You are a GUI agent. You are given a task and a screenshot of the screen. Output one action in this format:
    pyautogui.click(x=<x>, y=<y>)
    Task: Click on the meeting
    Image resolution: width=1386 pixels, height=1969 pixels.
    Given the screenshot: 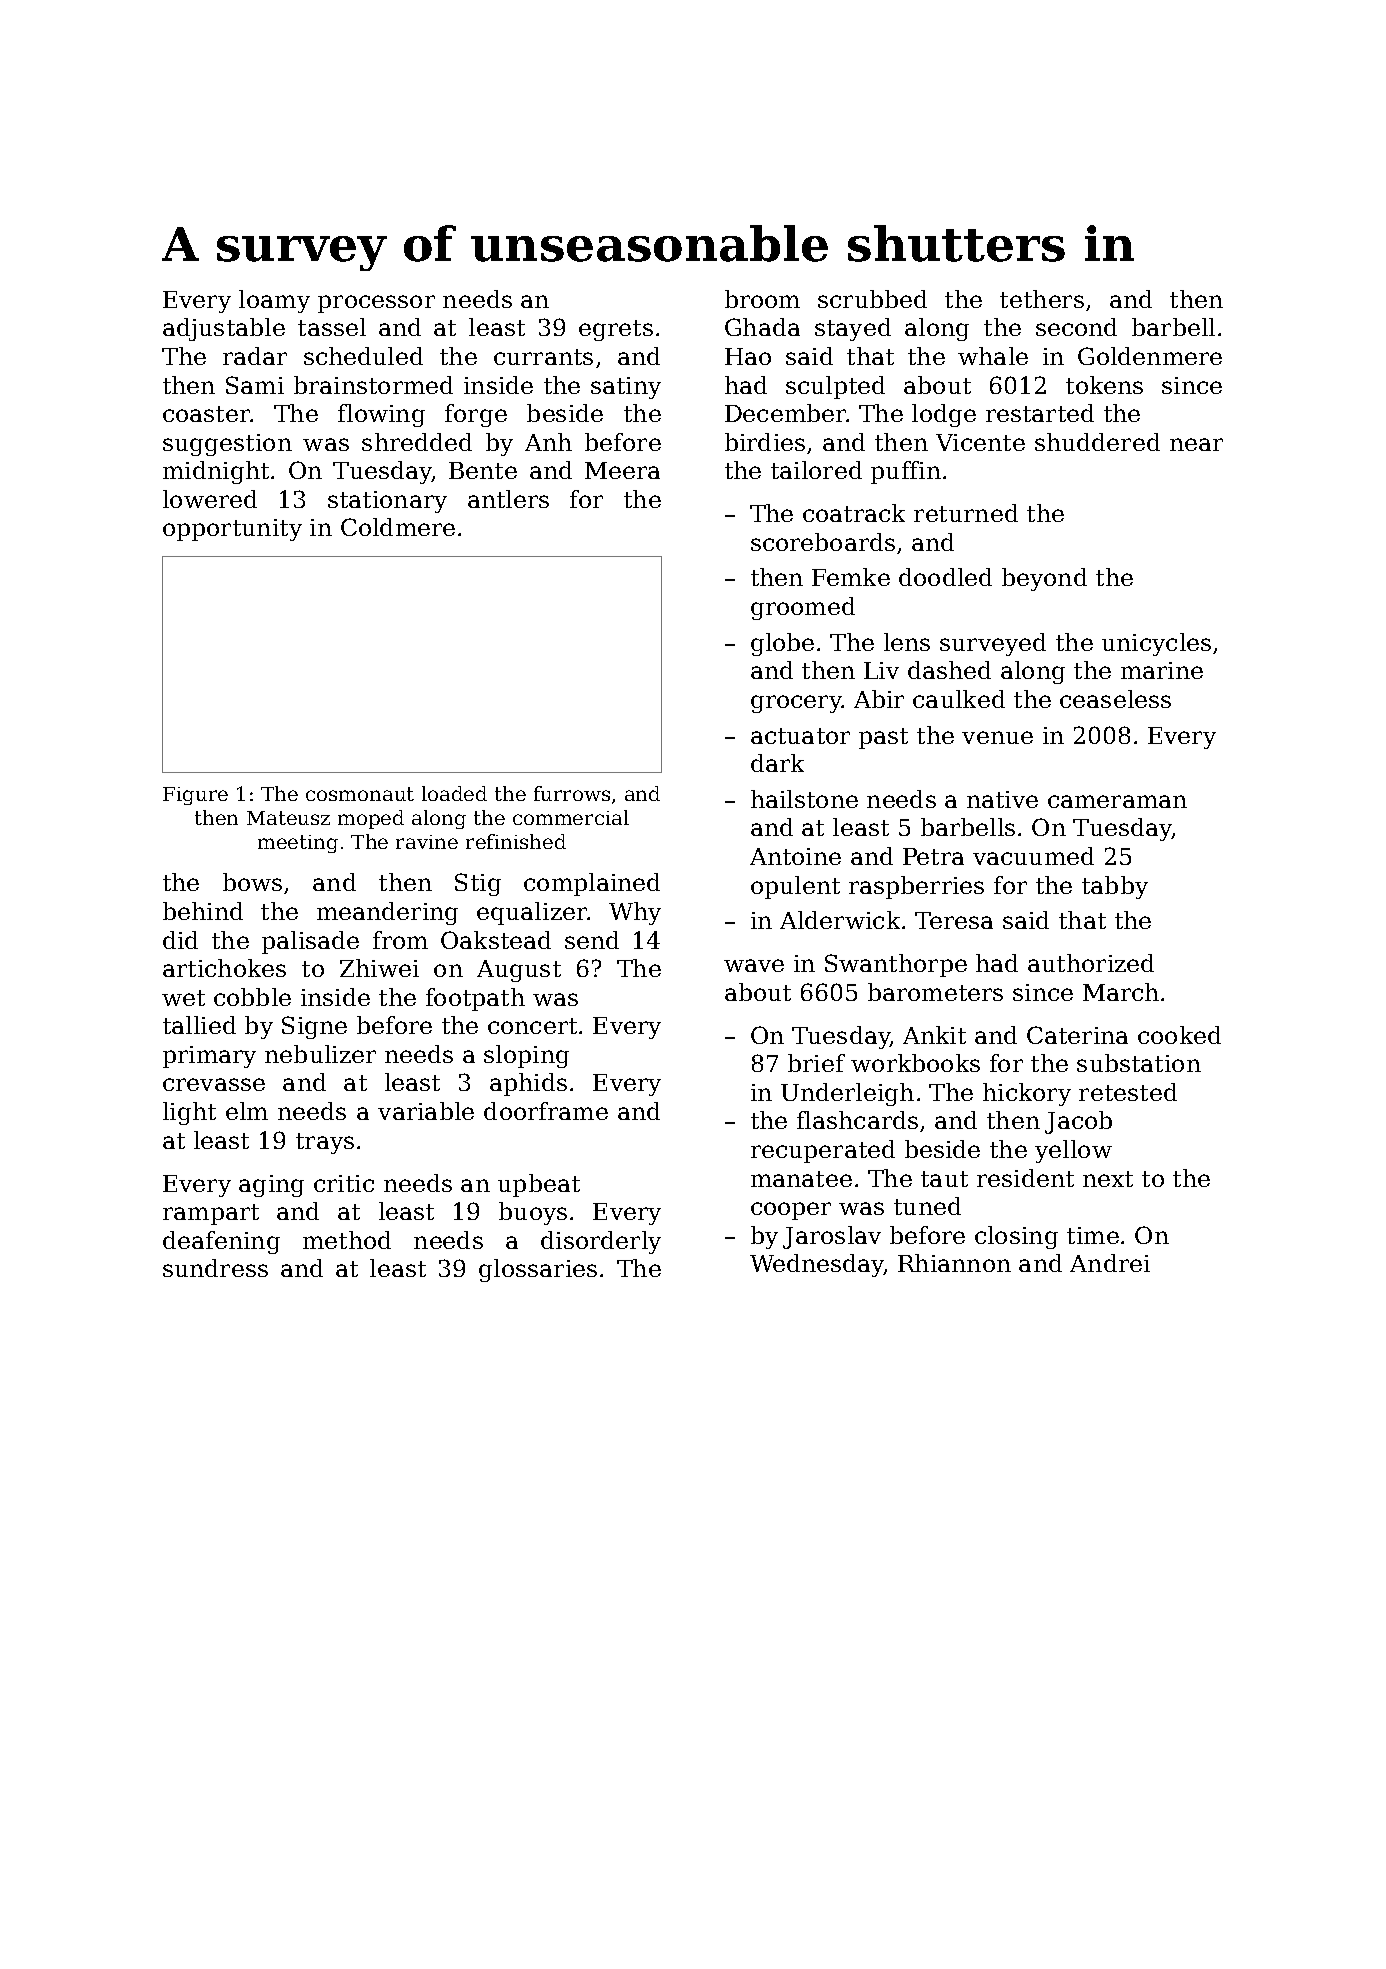 What is the action you would take?
    pyautogui.click(x=298, y=844)
